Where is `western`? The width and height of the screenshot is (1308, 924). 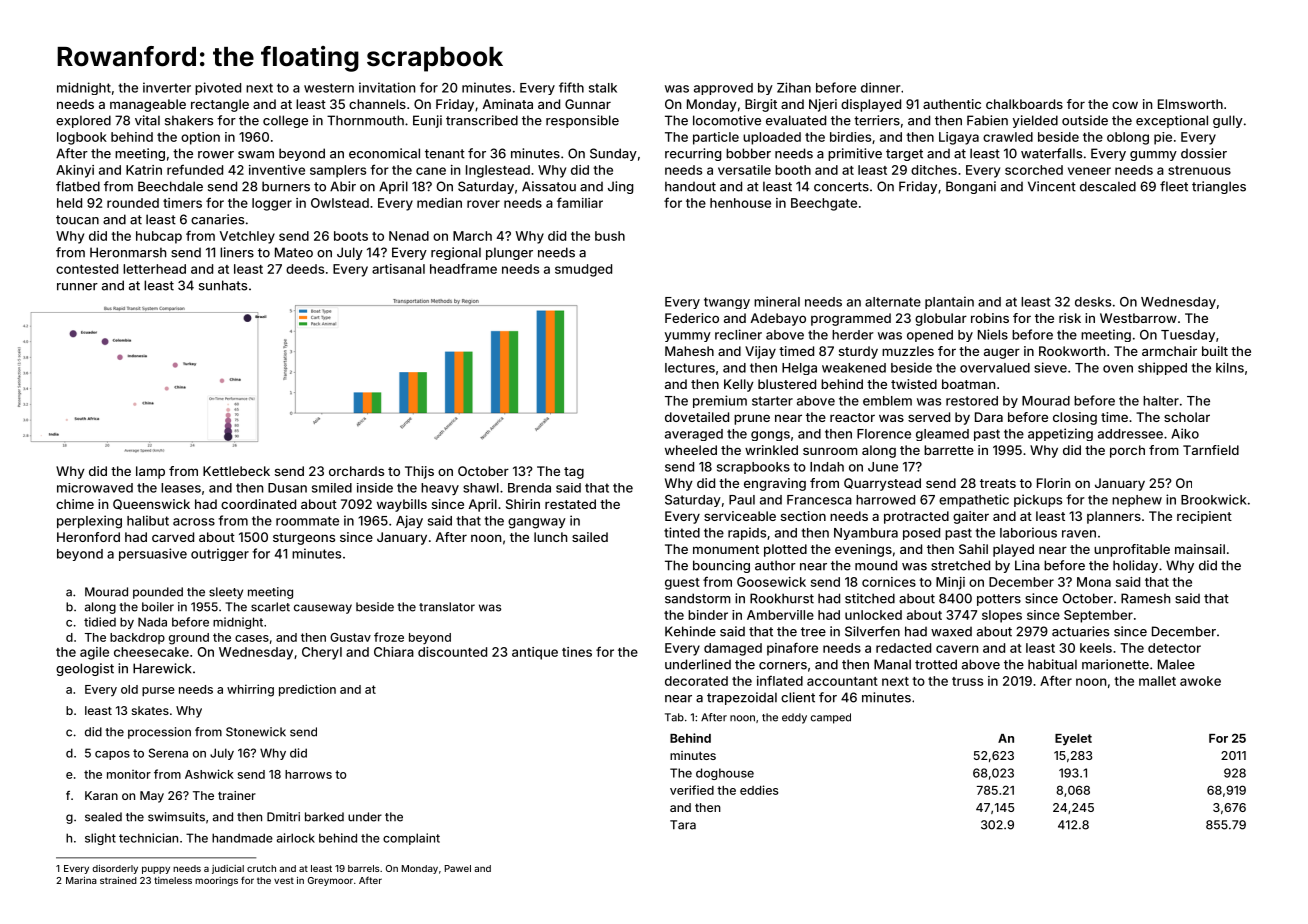
western is located at coordinates (329, 88).
